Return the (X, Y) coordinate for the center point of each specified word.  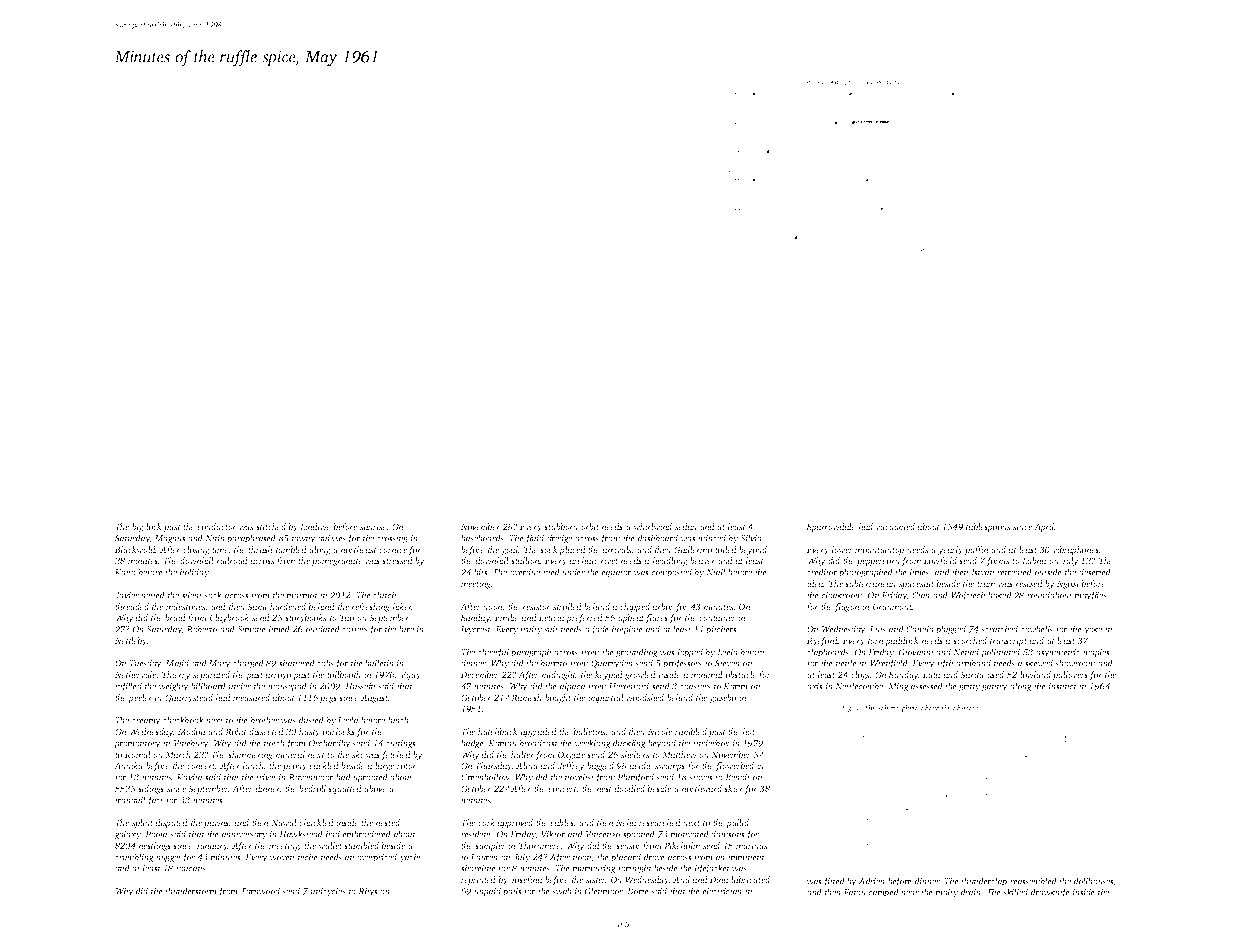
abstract (966, 708)
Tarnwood (260, 891)
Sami (257, 606)
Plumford (635, 778)
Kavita (190, 777)
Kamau (502, 743)
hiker (402, 606)
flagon (847, 607)
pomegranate (337, 562)
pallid (737, 823)
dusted (311, 720)
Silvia (751, 538)
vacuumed (895, 526)
